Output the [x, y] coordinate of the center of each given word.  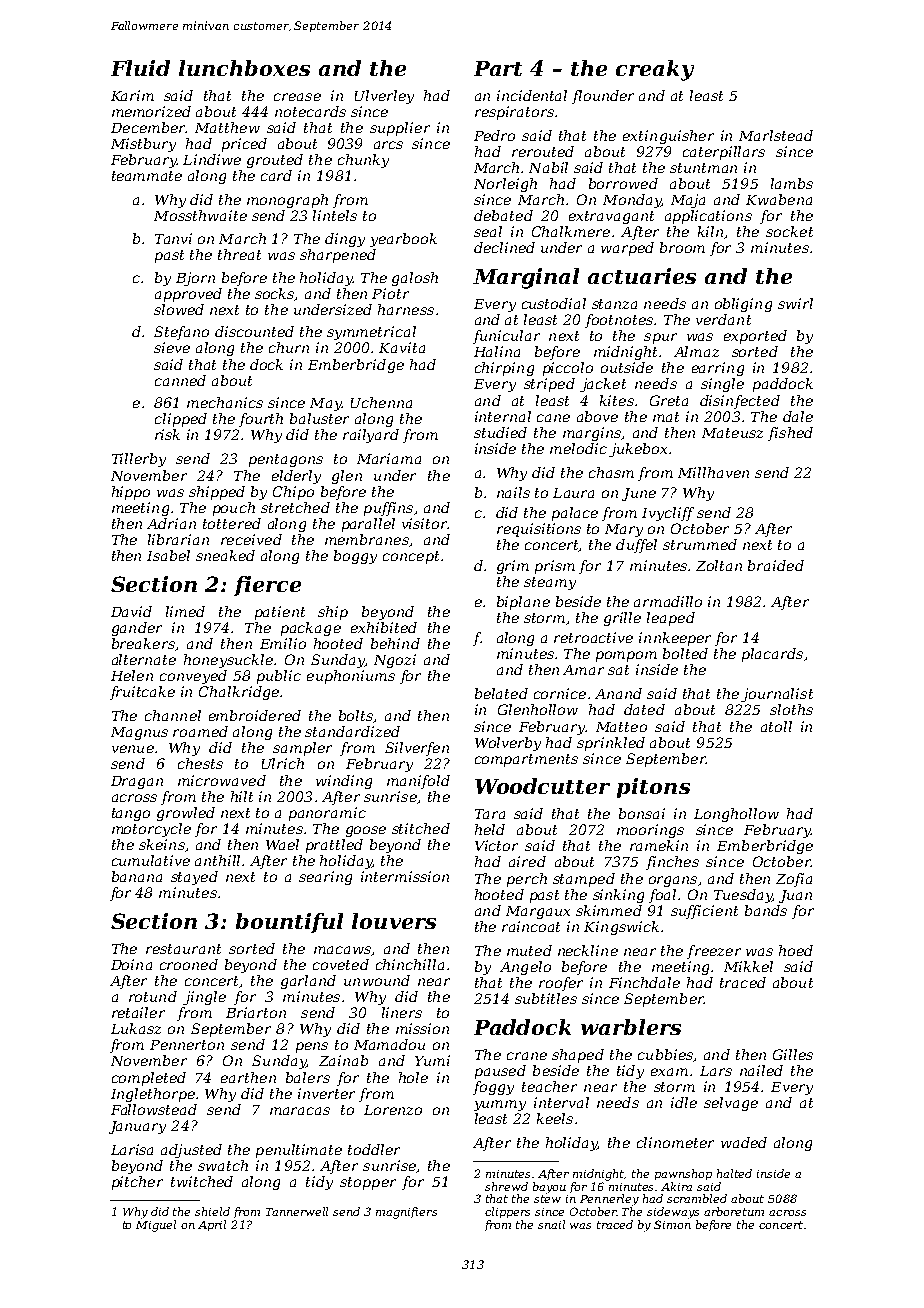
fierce [267, 586]
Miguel [156, 1226]
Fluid [140, 68]
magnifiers [406, 1213]
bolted [685, 653]
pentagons [286, 460]
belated [501, 693]
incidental [532, 95]
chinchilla [410, 964]
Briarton [256, 1012]
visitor [424, 523]
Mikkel [748, 966]
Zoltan [719, 565]
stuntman [703, 168]
